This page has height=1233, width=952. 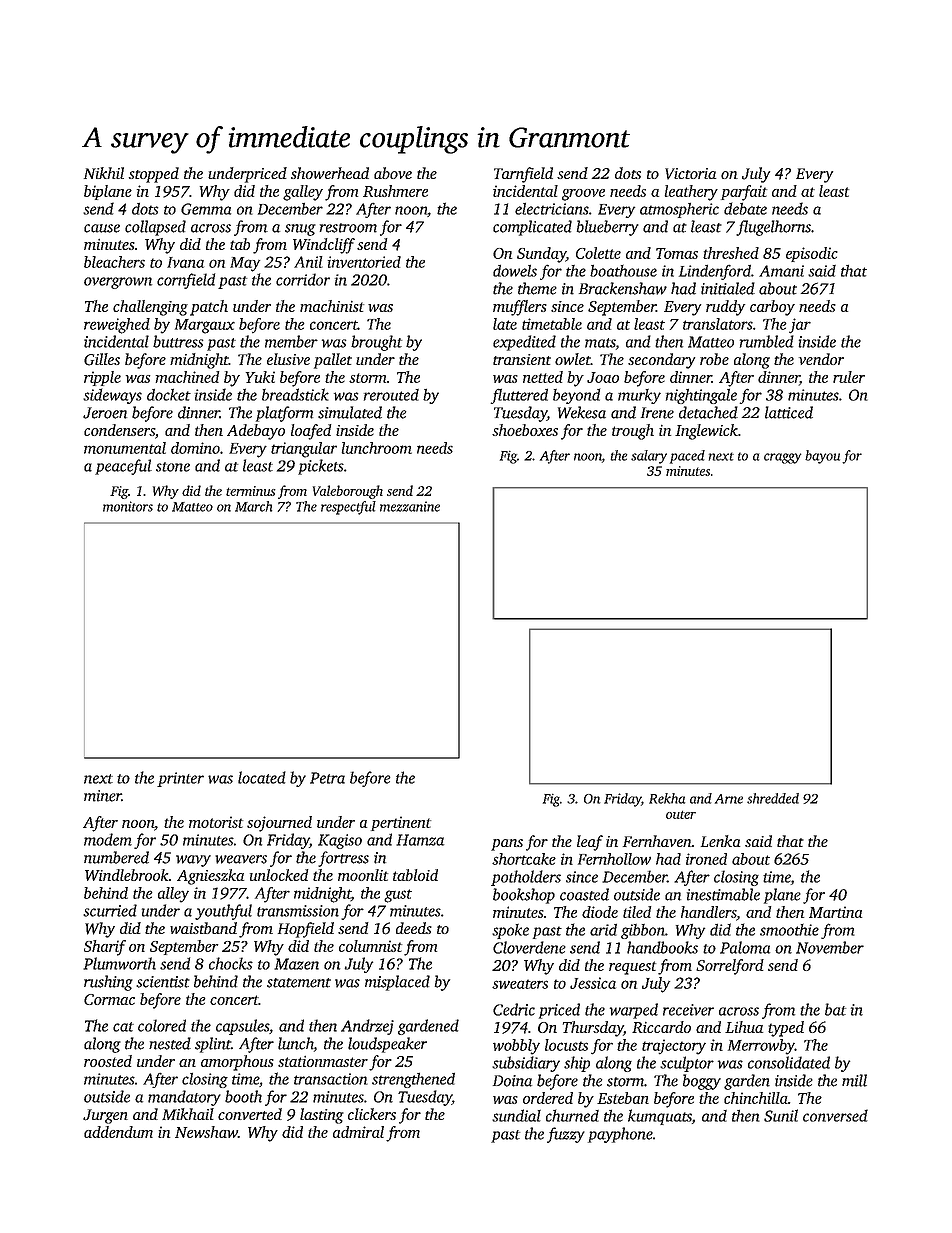 What do you see at coordinates (783, 458) in the page?
I see `craggy` at bounding box center [783, 458].
